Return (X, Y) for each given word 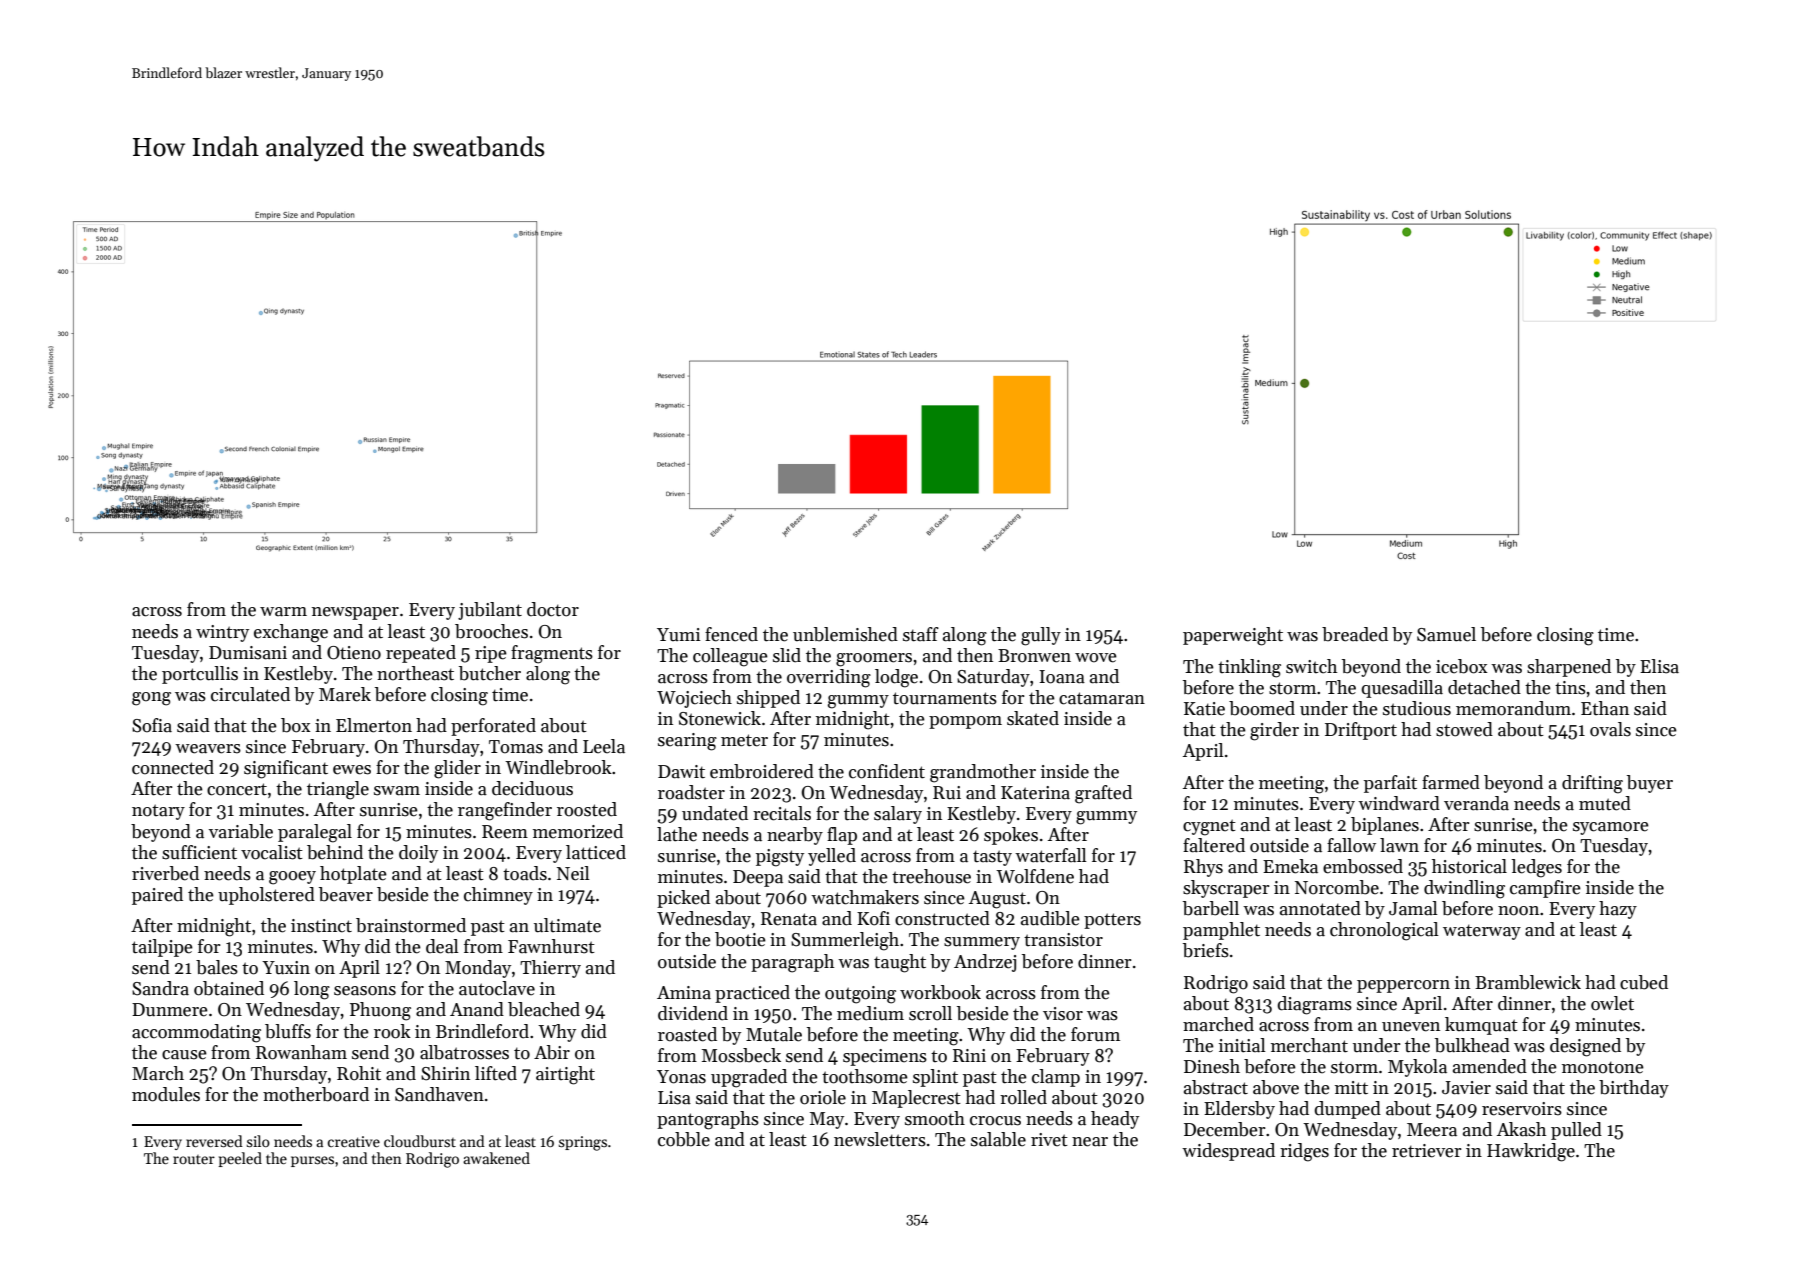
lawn (1399, 845)
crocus (995, 1121)
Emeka (1290, 866)
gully (1041, 636)
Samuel (1446, 634)
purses (312, 1161)
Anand (477, 1009)
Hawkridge (1531, 1152)
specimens (885, 1057)
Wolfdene (1035, 876)
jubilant (490, 611)
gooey (292, 878)
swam (397, 791)
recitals (782, 813)
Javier (1466, 1088)
